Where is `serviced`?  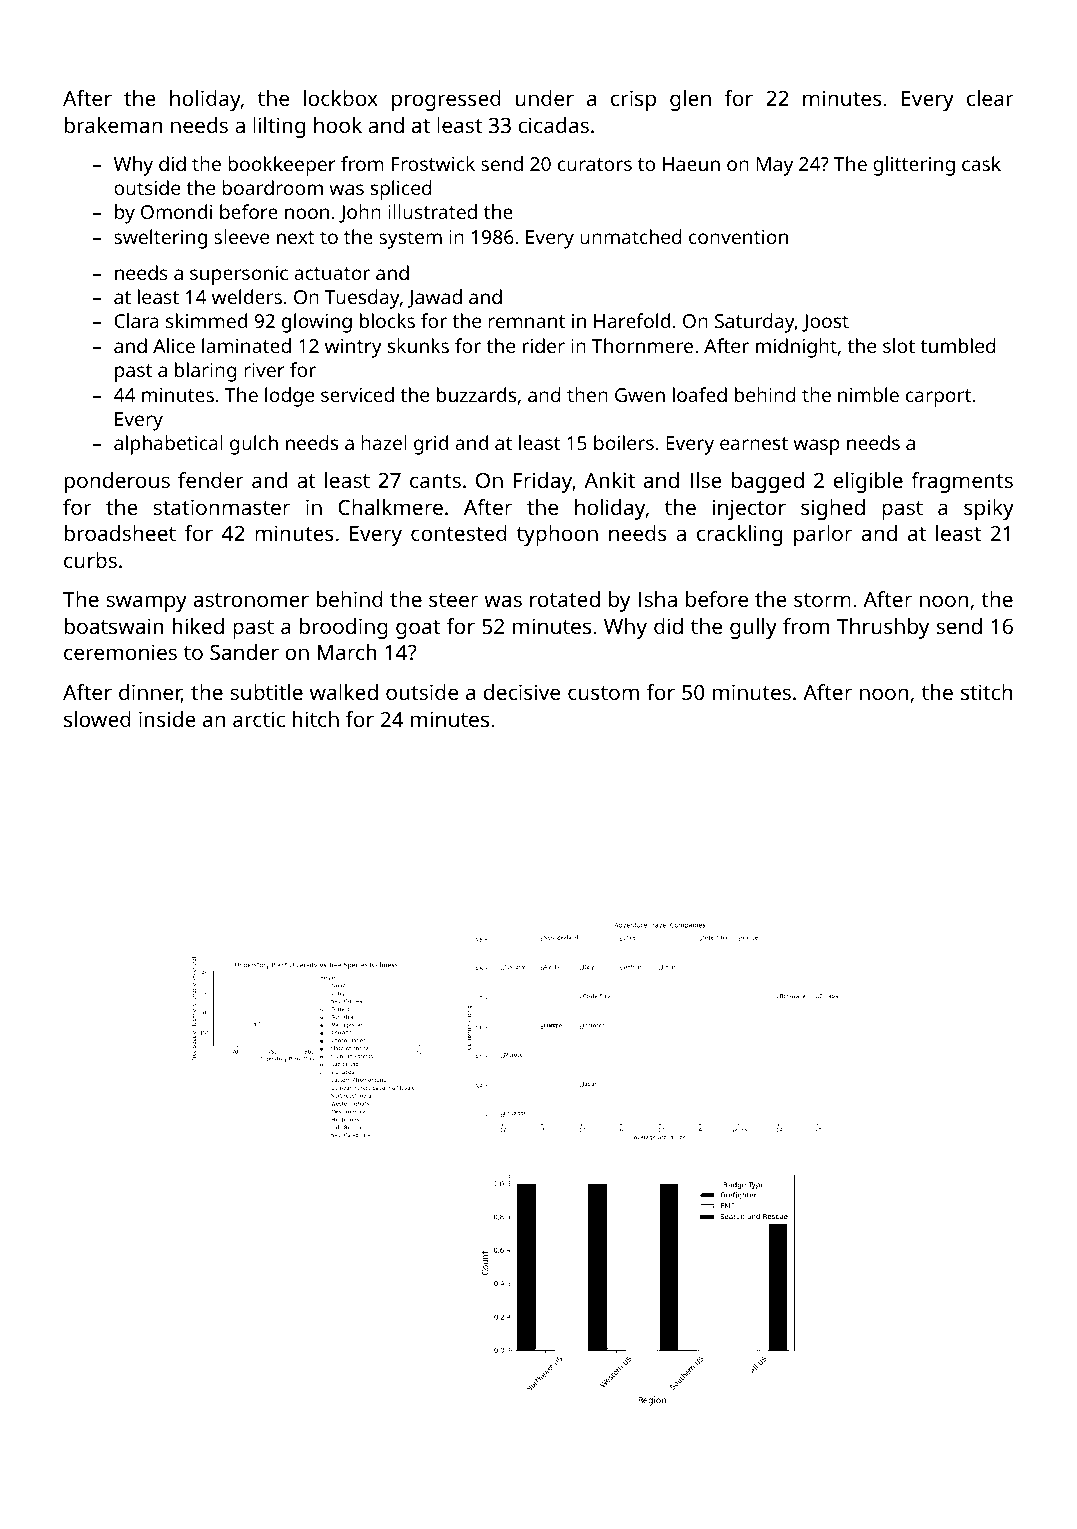 serviced is located at coordinates (357, 394).
